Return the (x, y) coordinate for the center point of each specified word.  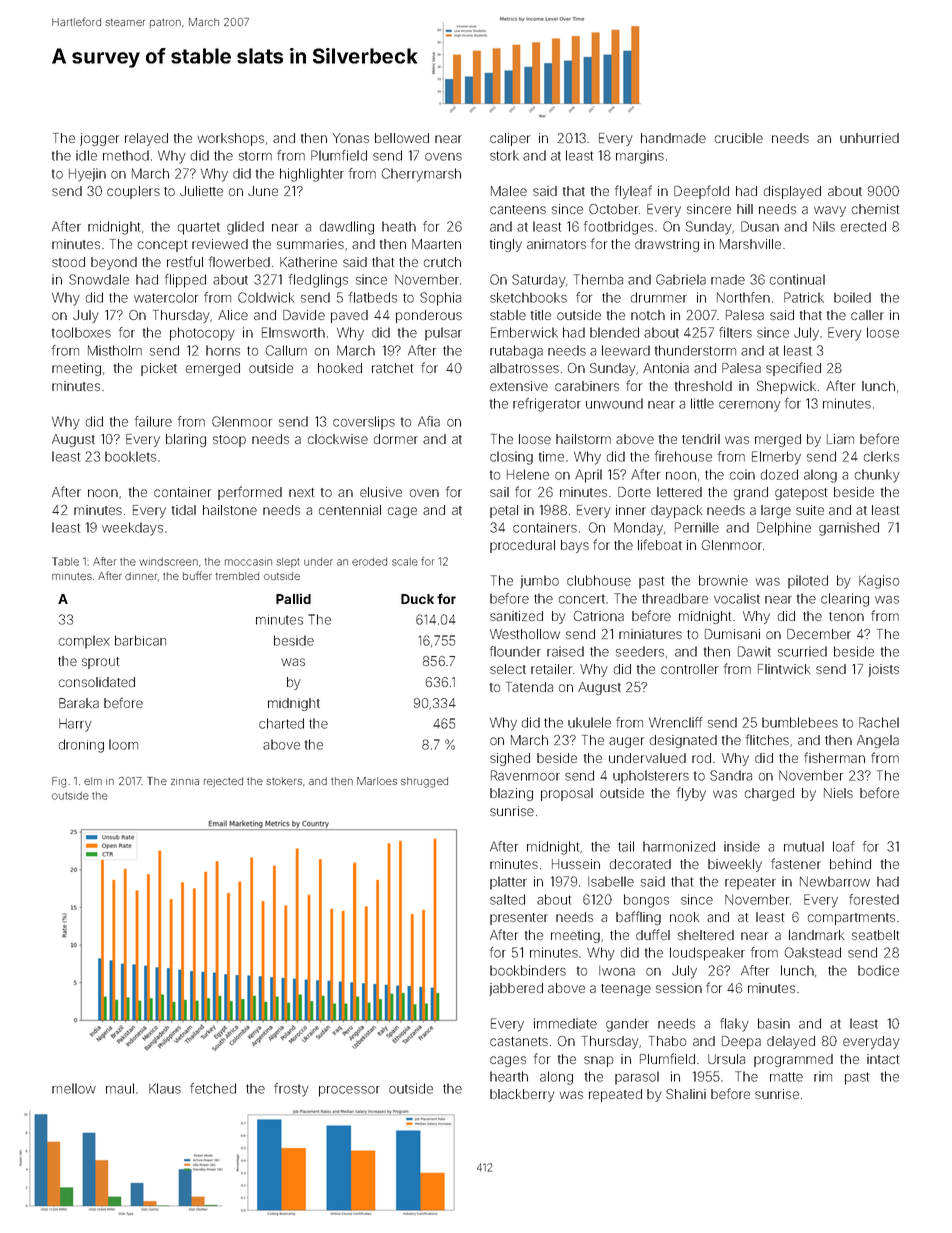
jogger (99, 139)
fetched (213, 1088)
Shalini (686, 1094)
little (702, 403)
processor (349, 1091)
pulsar (443, 334)
